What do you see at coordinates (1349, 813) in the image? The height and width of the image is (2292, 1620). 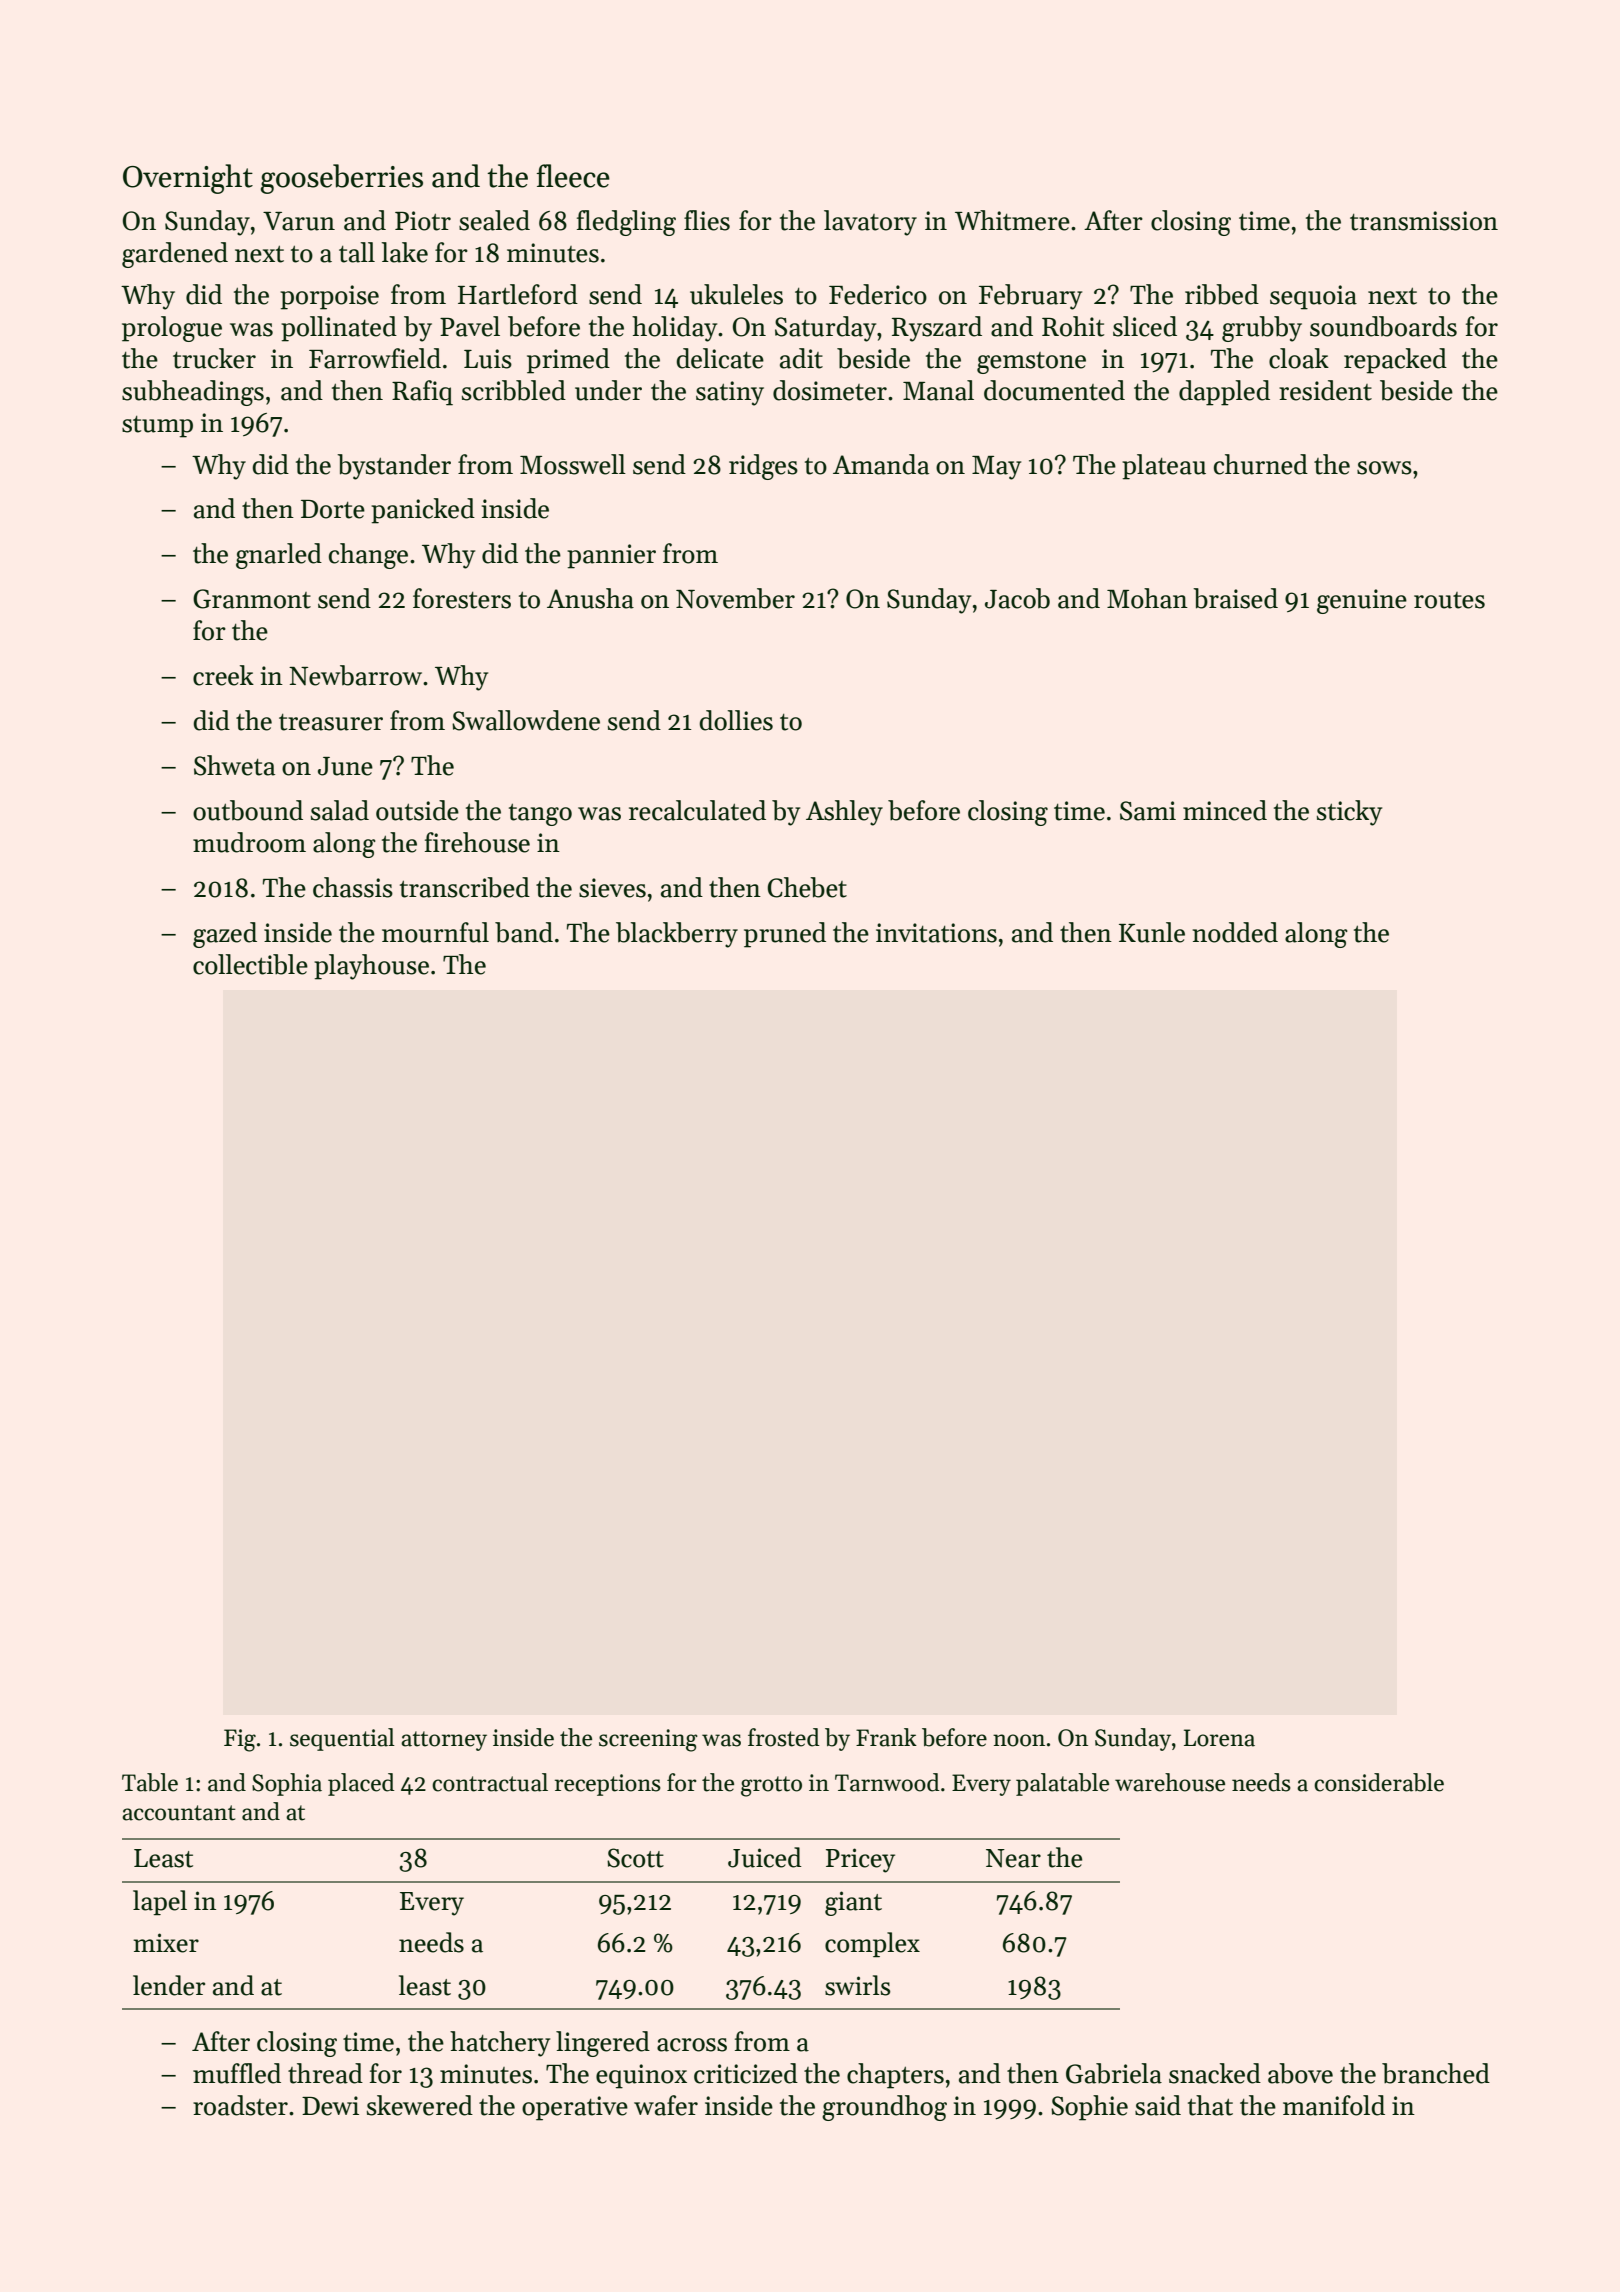 I see `sticky` at bounding box center [1349, 813].
